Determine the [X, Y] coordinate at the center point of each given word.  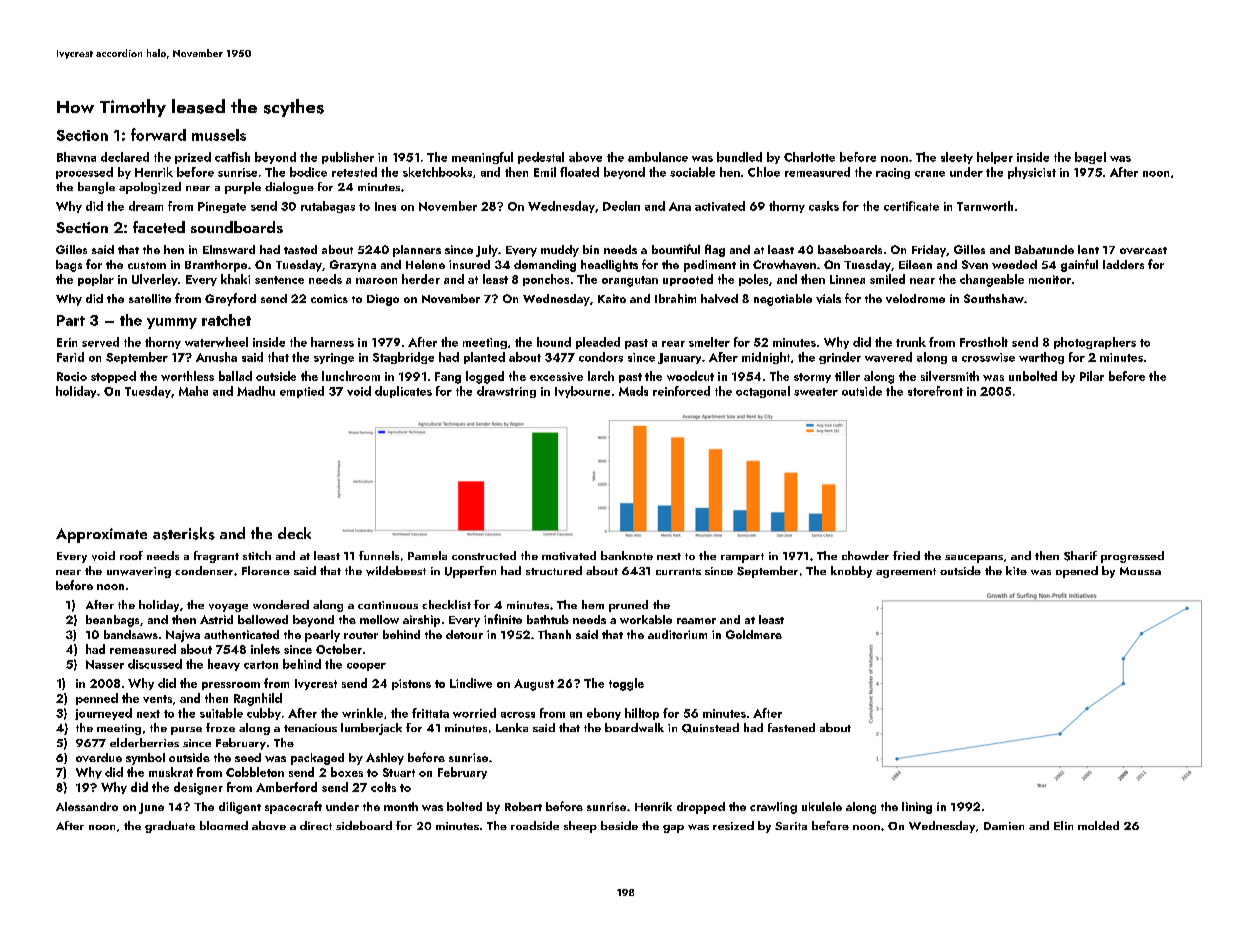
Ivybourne [582, 392]
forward [158, 134]
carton [261, 665]
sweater [816, 392]
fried [906, 555]
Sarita [791, 826]
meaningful [482, 158]
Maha [193, 391]
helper [995, 158]
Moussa [1140, 571]
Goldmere [754, 634]
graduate [170, 827]
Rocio [72, 376]
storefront [935, 391]
